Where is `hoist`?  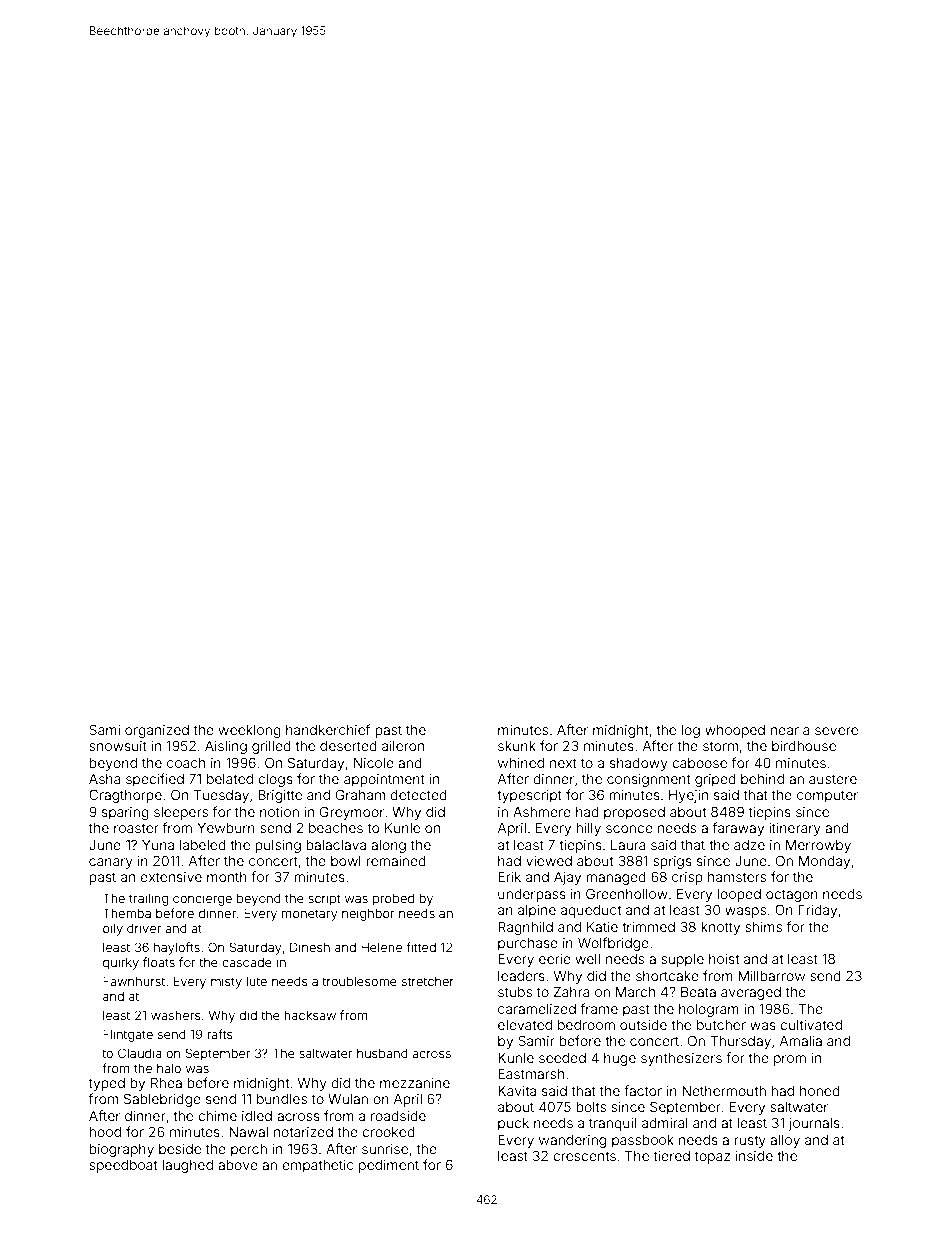 hoist is located at coordinates (724, 959).
